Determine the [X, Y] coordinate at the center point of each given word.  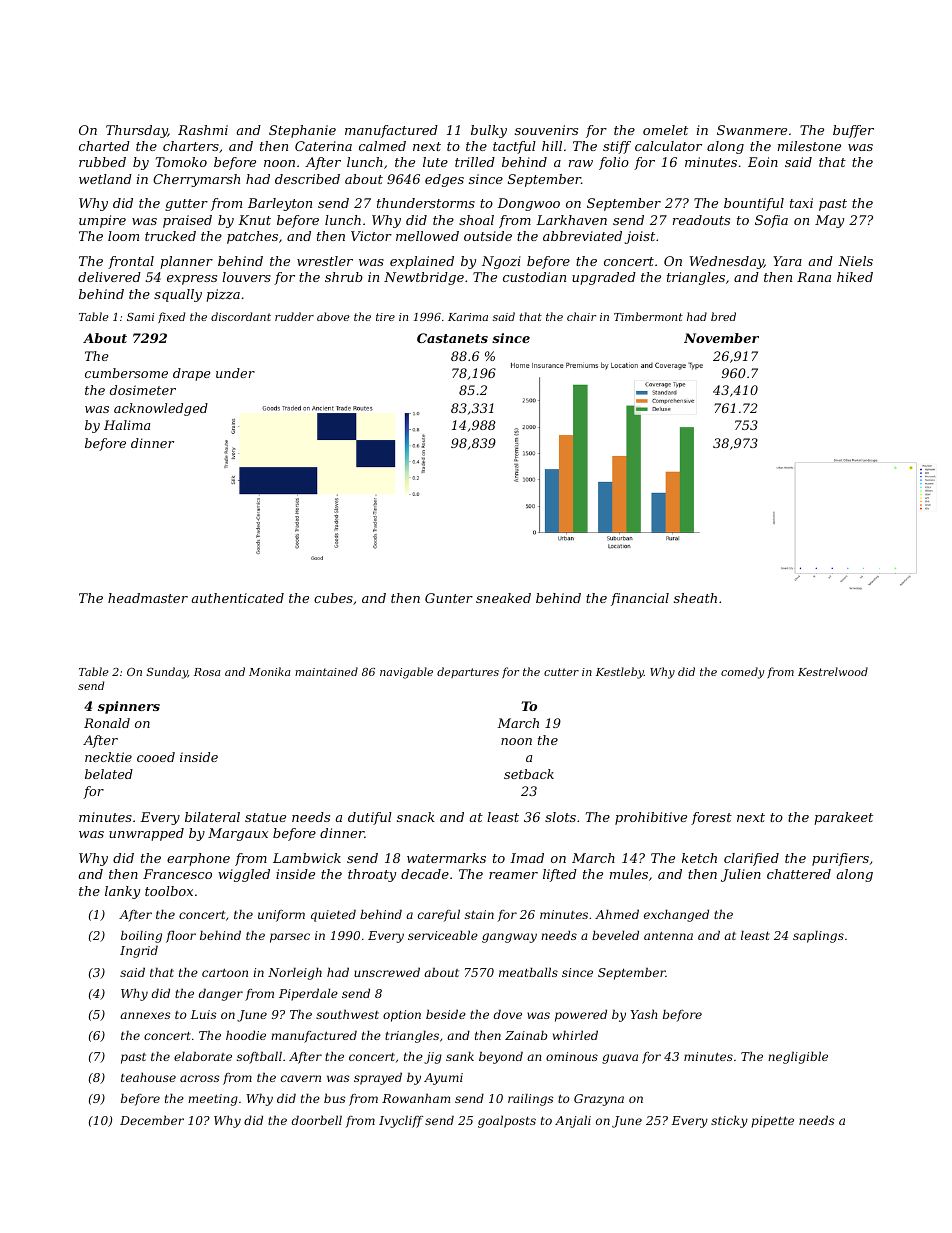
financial [640, 599]
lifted [560, 875]
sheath [695, 598]
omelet [665, 130]
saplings [818, 936]
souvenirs [546, 130]
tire [385, 317]
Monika [270, 671]
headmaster [148, 598]
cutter [561, 672]
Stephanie [302, 131]
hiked [855, 277]
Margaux [238, 834]
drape [192, 374]
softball [259, 1057]
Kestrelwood [833, 671]
